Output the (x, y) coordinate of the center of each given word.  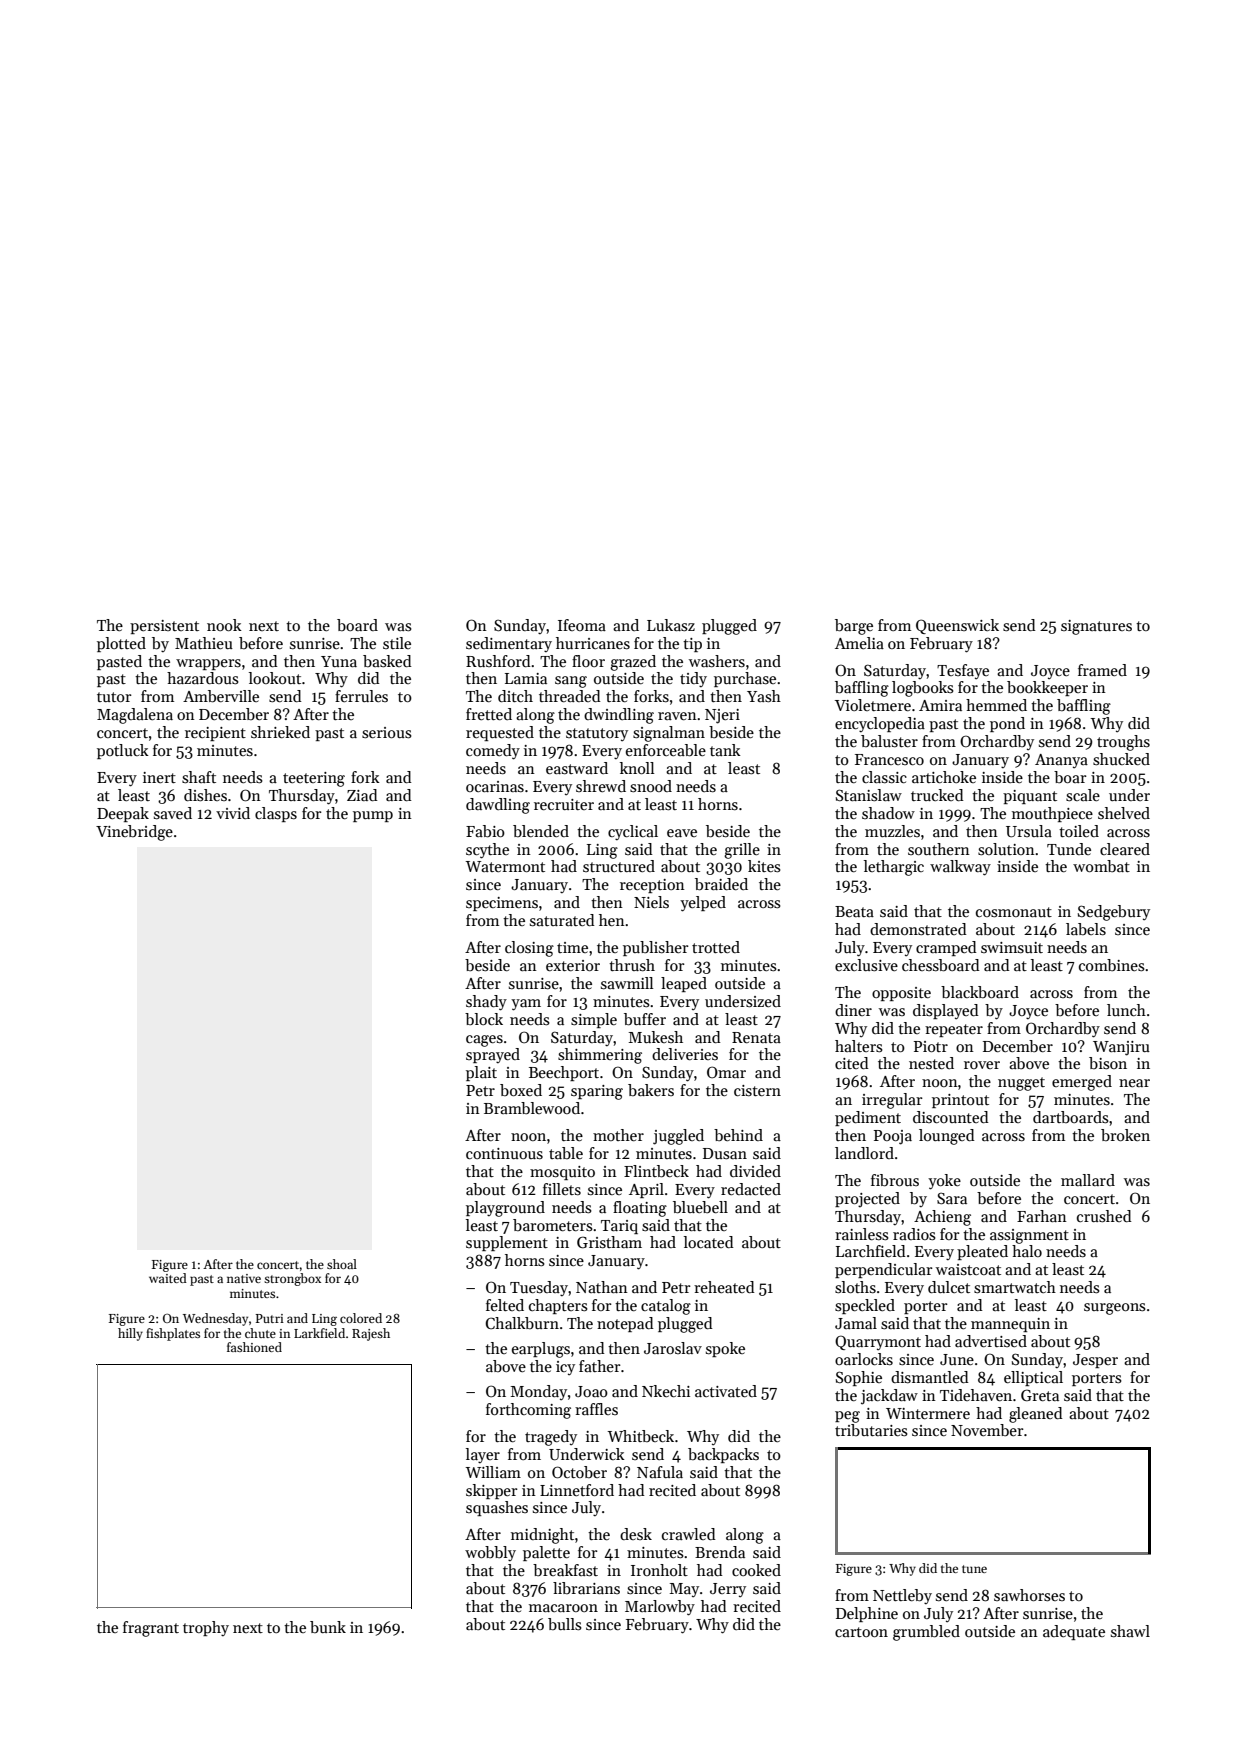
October (579, 1472)
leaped (684, 984)
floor (588, 661)
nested (931, 1063)
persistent (164, 627)
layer (483, 1455)
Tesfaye (963, 671)
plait (481, 1073)
